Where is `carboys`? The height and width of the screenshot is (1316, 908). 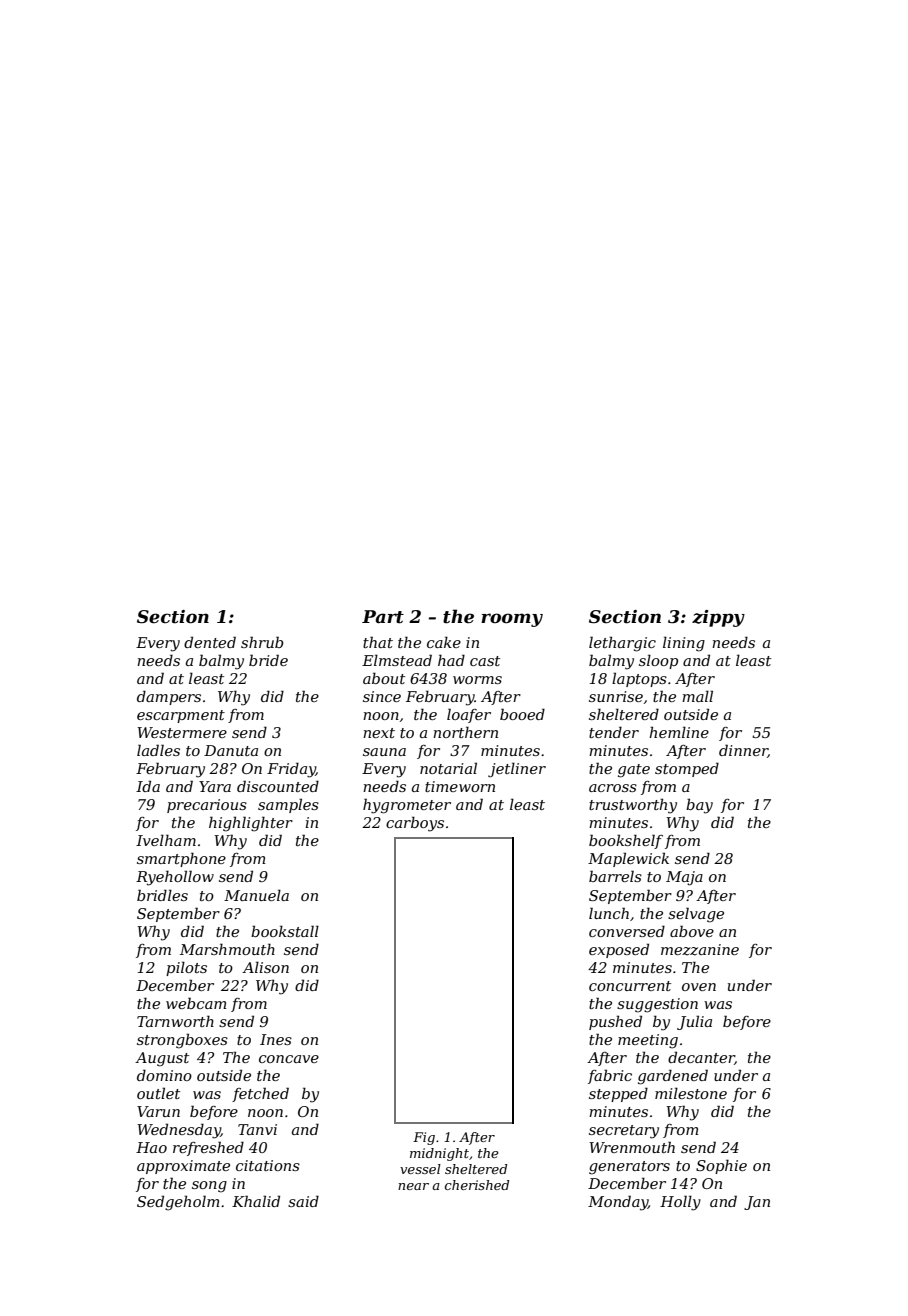
carboys is located at coordinates (415, 824).
